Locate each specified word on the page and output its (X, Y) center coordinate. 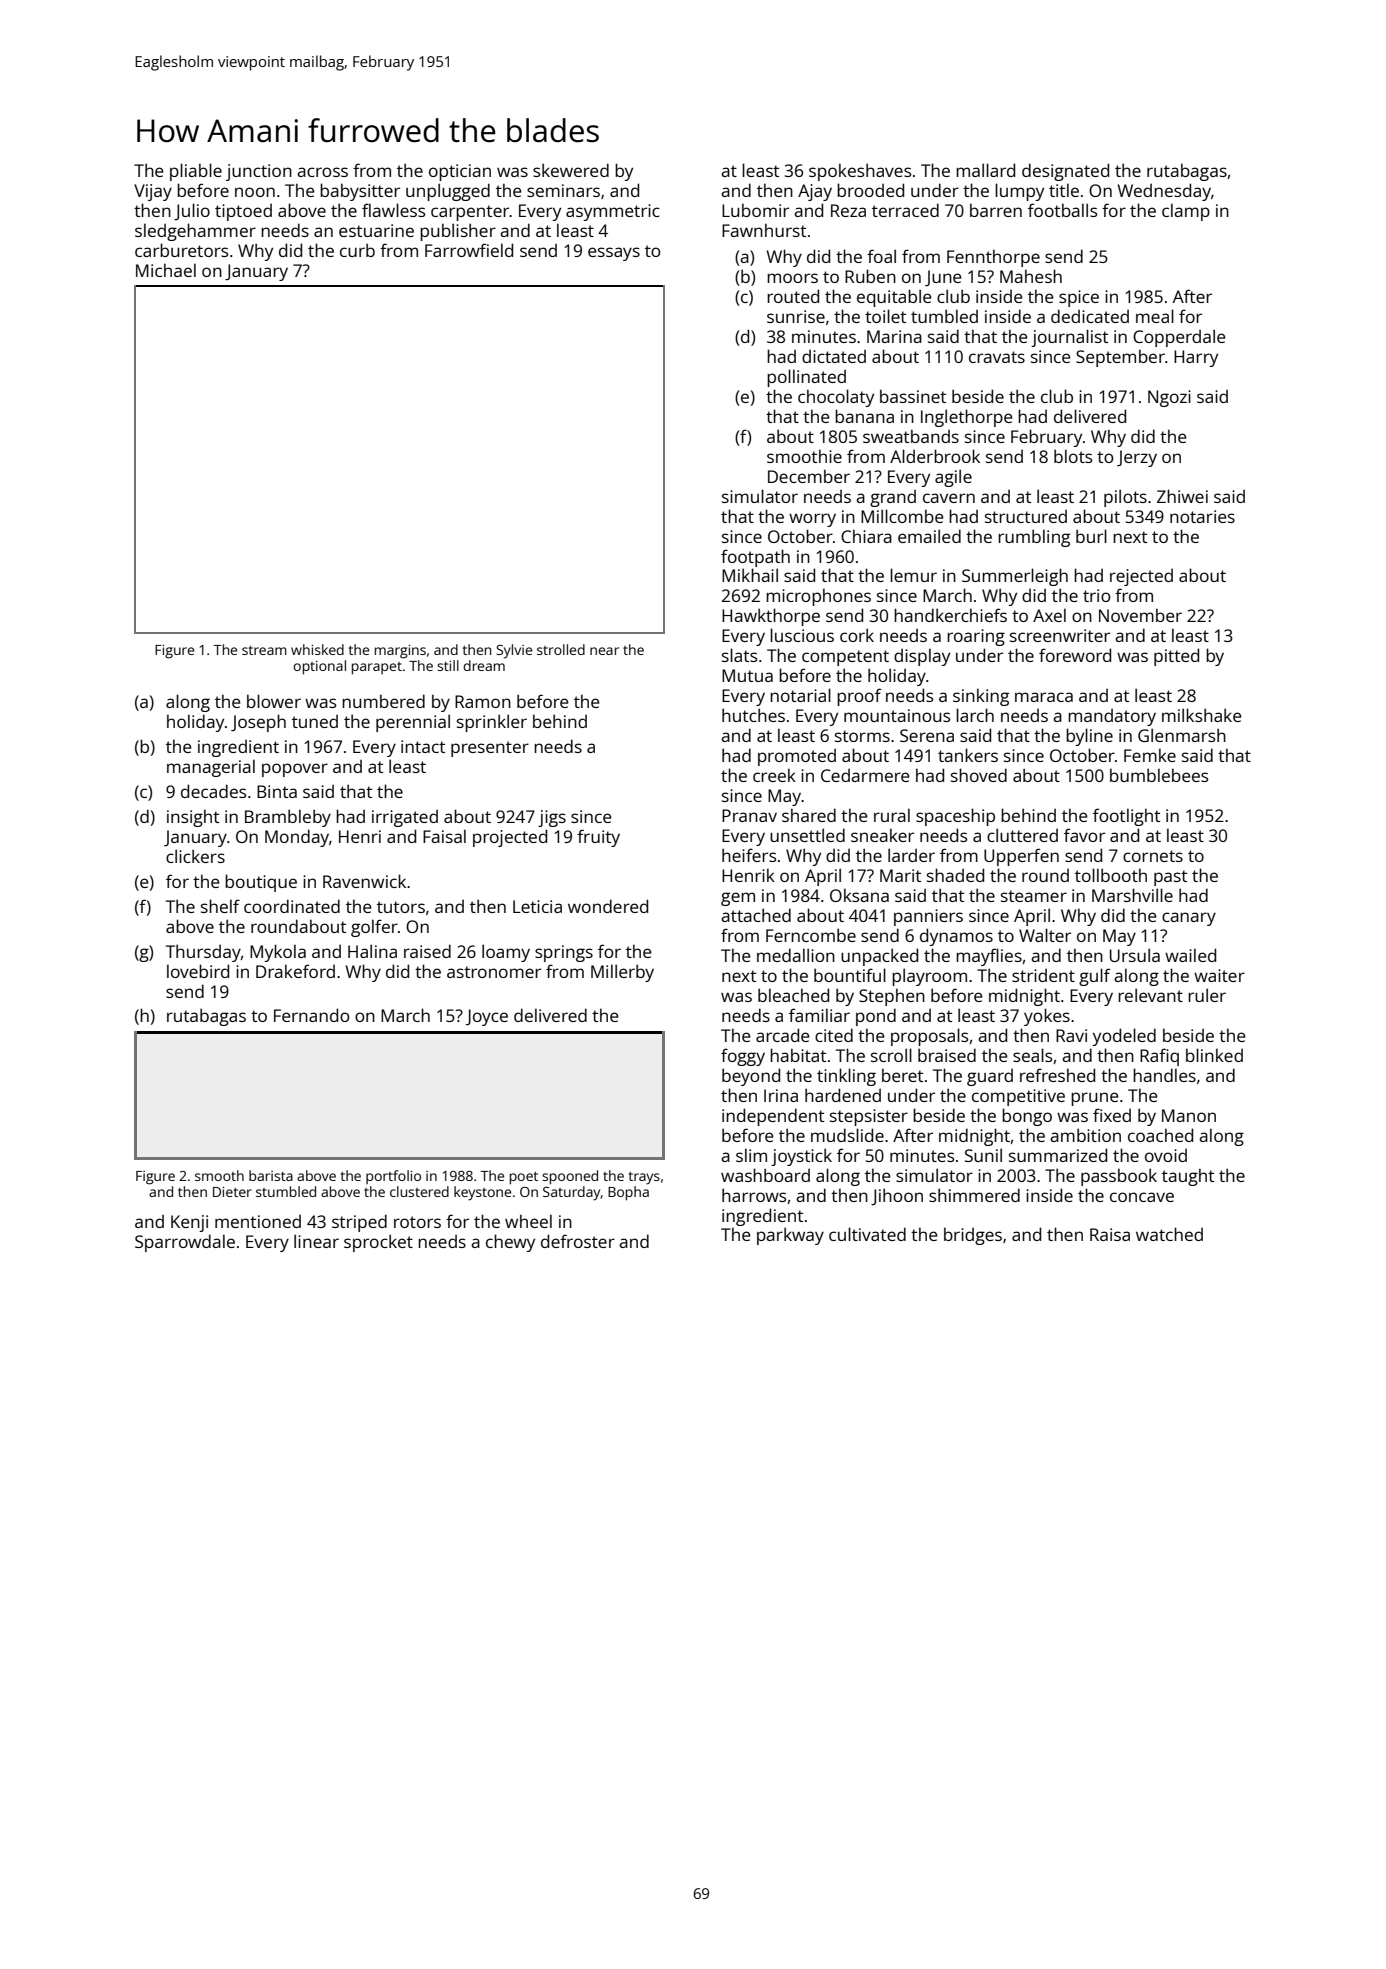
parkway (790, 1236)
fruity (598, 838)
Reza (848, 210)
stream (264, 650)
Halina (372, 951)
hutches (753, 715)
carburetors (181, 250)
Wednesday (1164, 192)
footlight (1126, 817)
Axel (1049, 615)
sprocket (378, 1243)
